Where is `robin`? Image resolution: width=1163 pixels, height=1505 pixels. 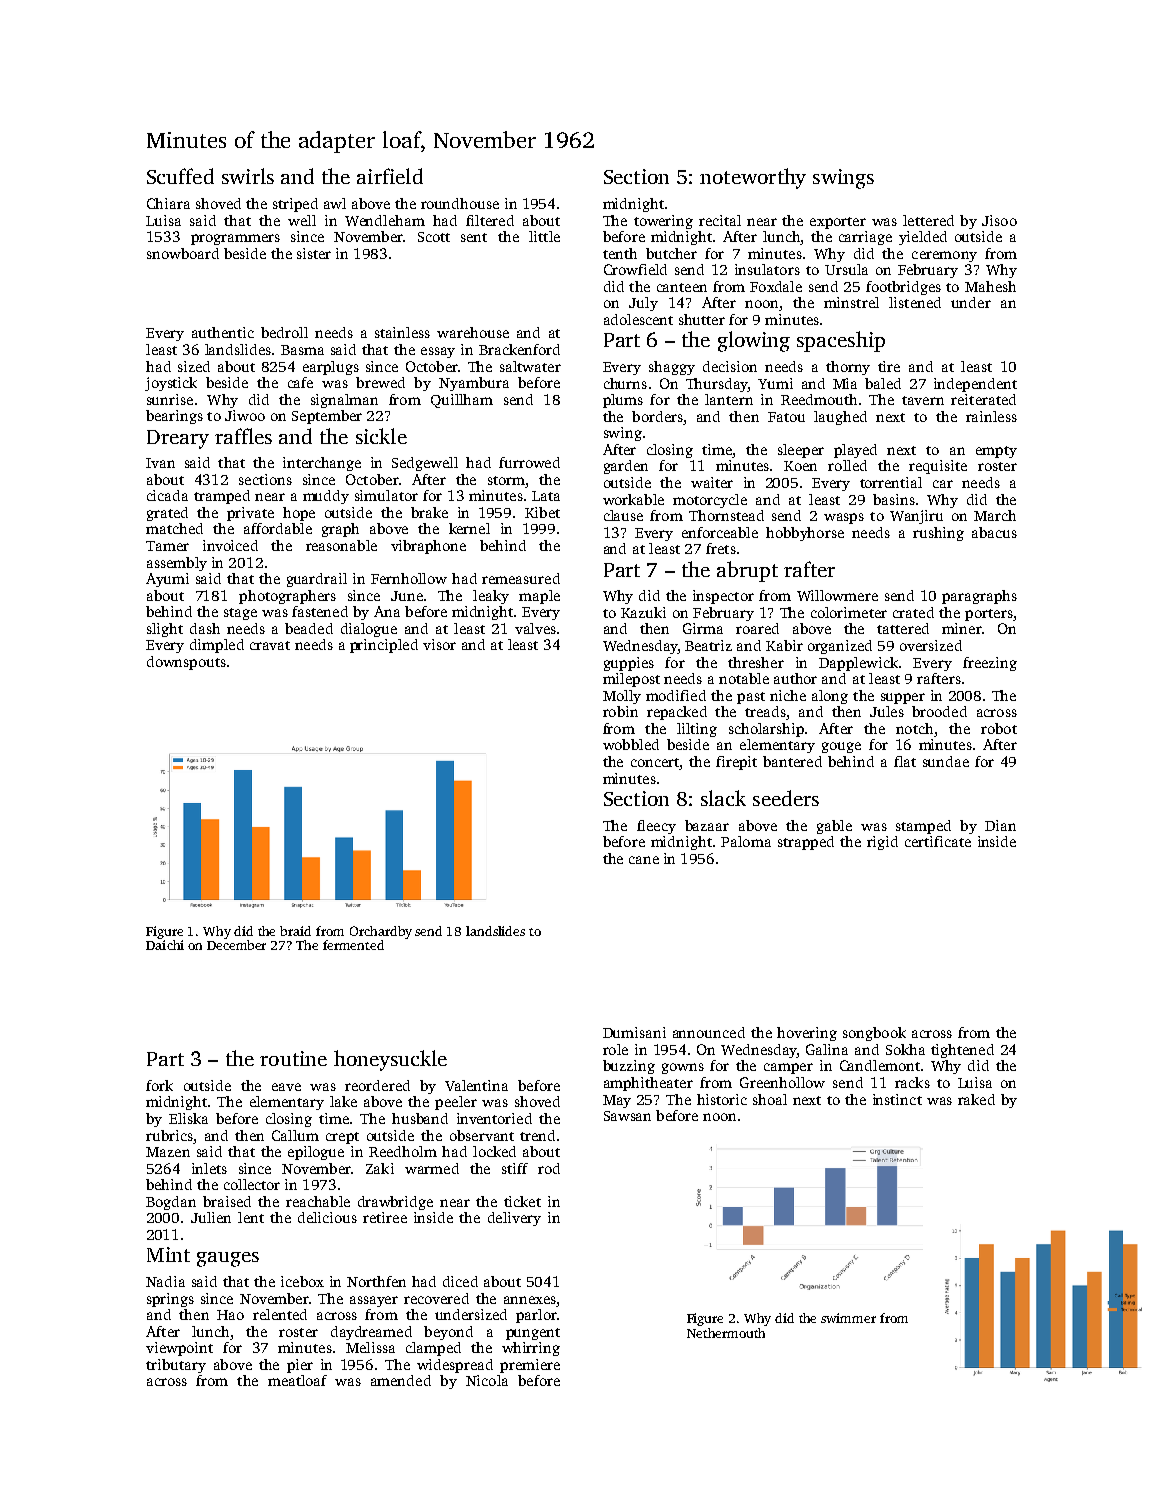 robin is located at coordinates (620, 711).
